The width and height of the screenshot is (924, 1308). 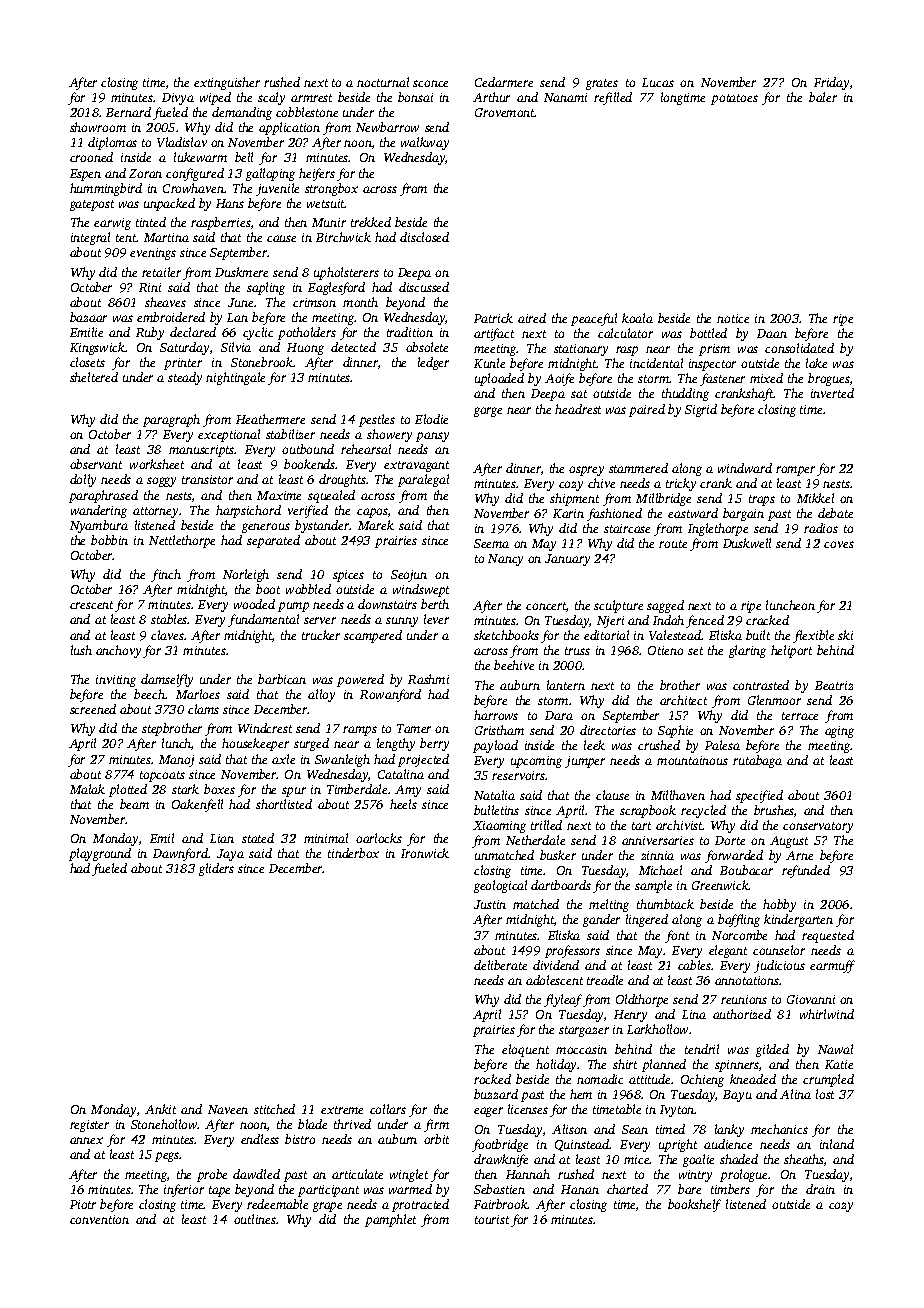 What do you see at coordinates (832, 393) in the screenshot?
I see `inverted` at bounding box center [832, 393].
